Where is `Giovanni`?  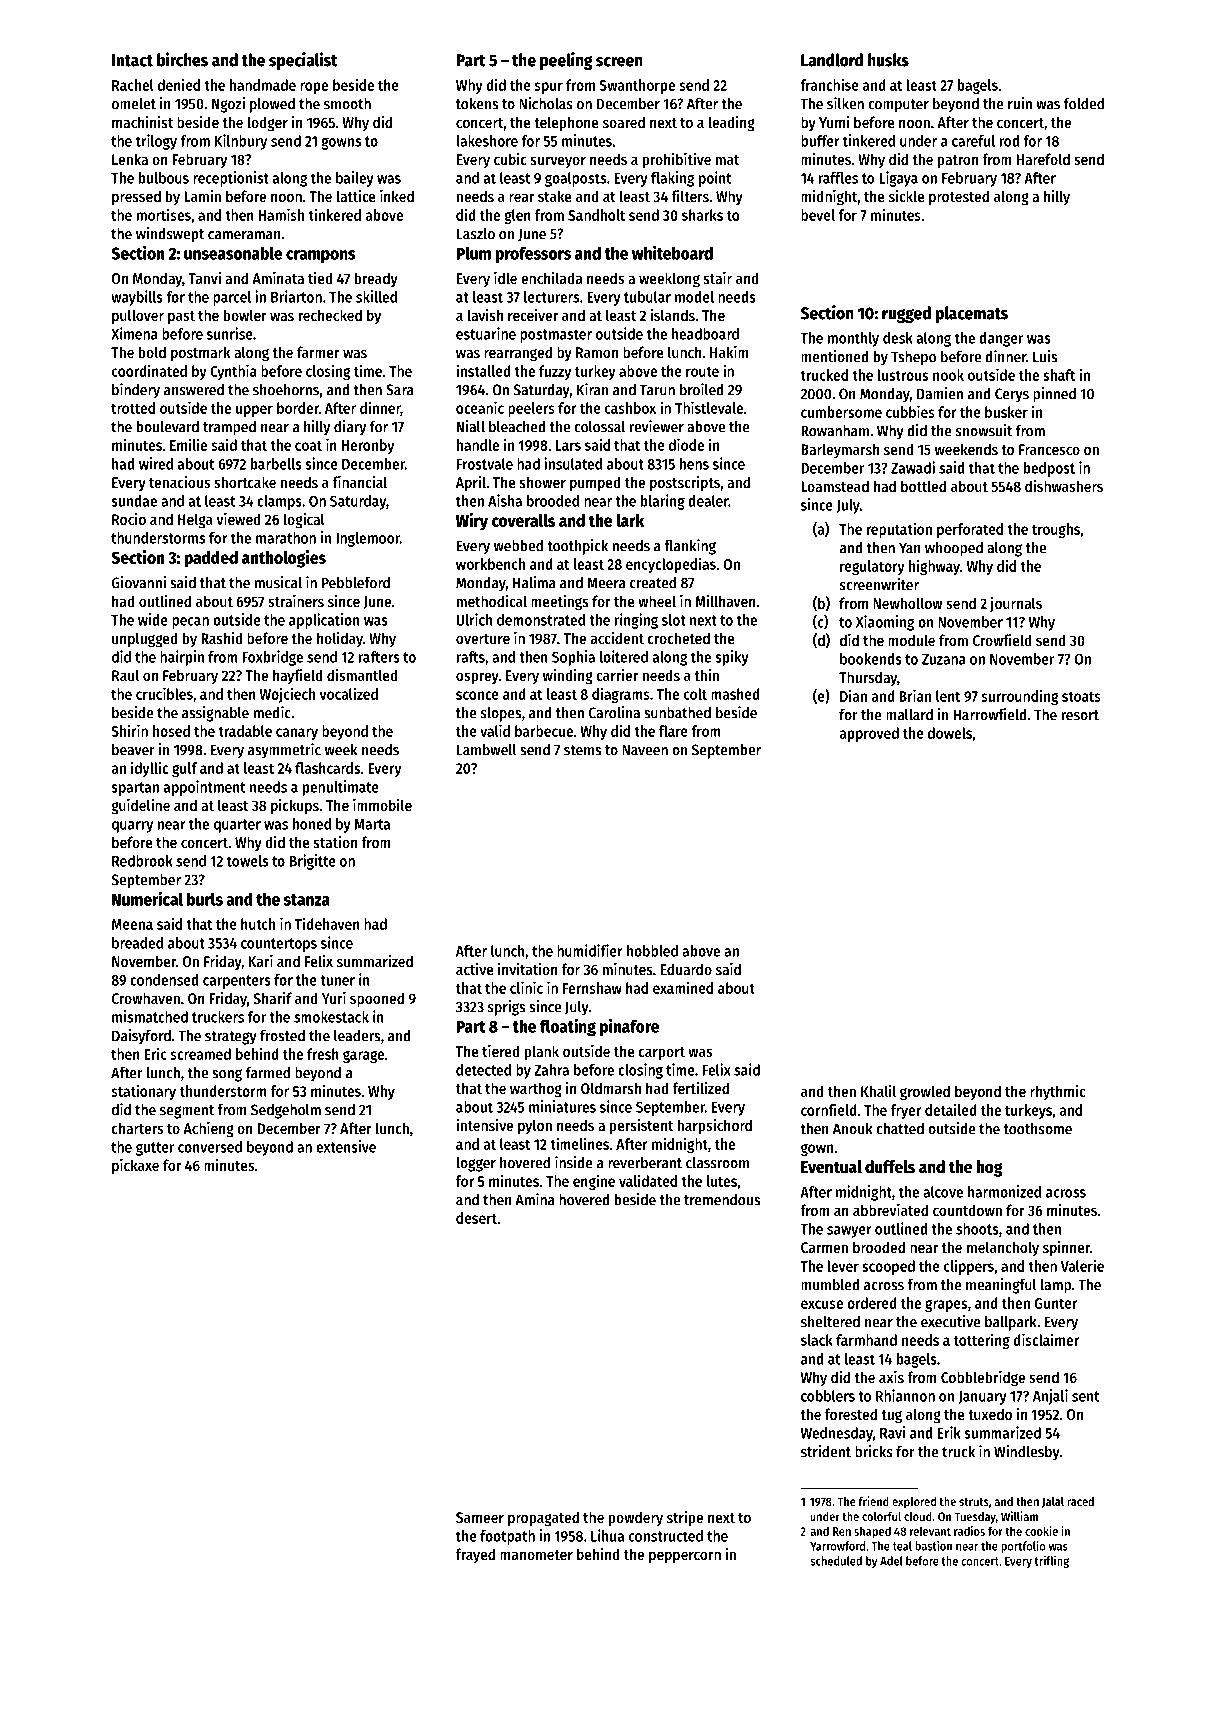 Giovanni is located at coordinates (139, 582).
